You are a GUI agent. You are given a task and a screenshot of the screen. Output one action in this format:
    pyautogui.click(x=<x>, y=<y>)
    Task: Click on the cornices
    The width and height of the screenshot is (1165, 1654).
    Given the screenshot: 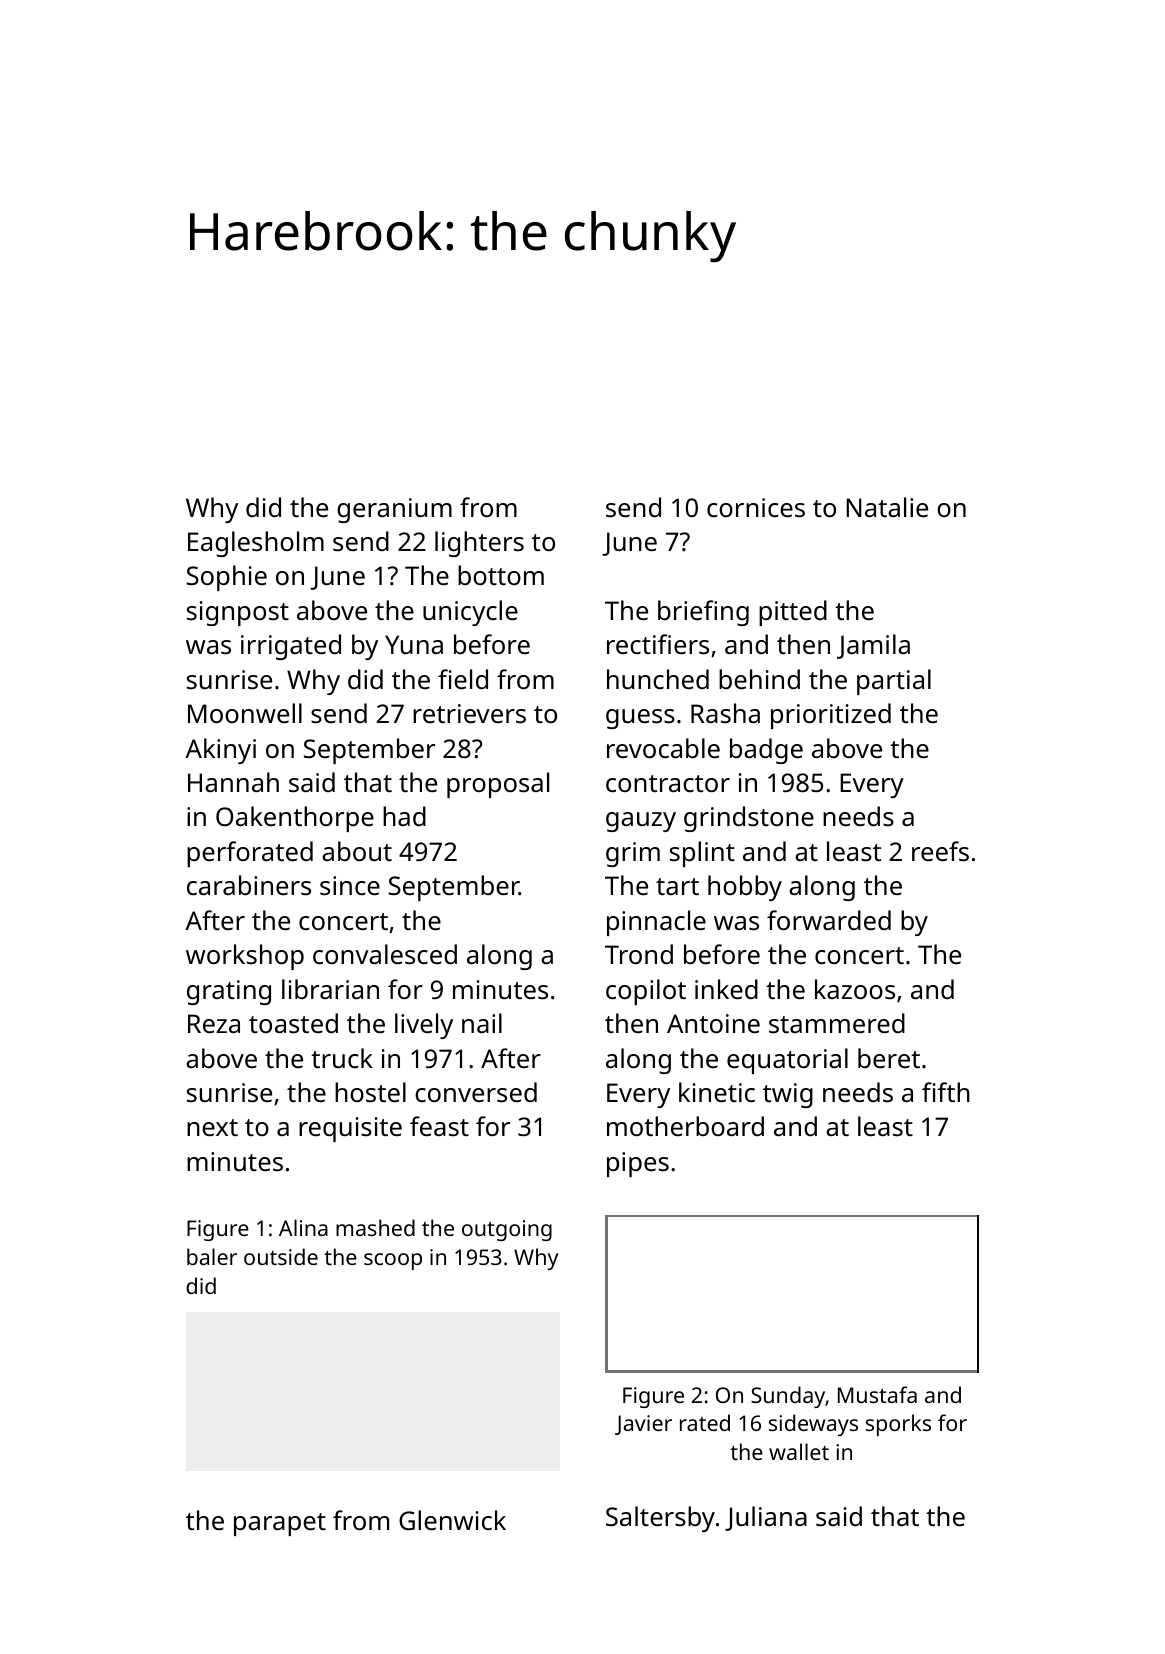 What is the action you would take?
    pyautogui.click(x=756, y=508)
